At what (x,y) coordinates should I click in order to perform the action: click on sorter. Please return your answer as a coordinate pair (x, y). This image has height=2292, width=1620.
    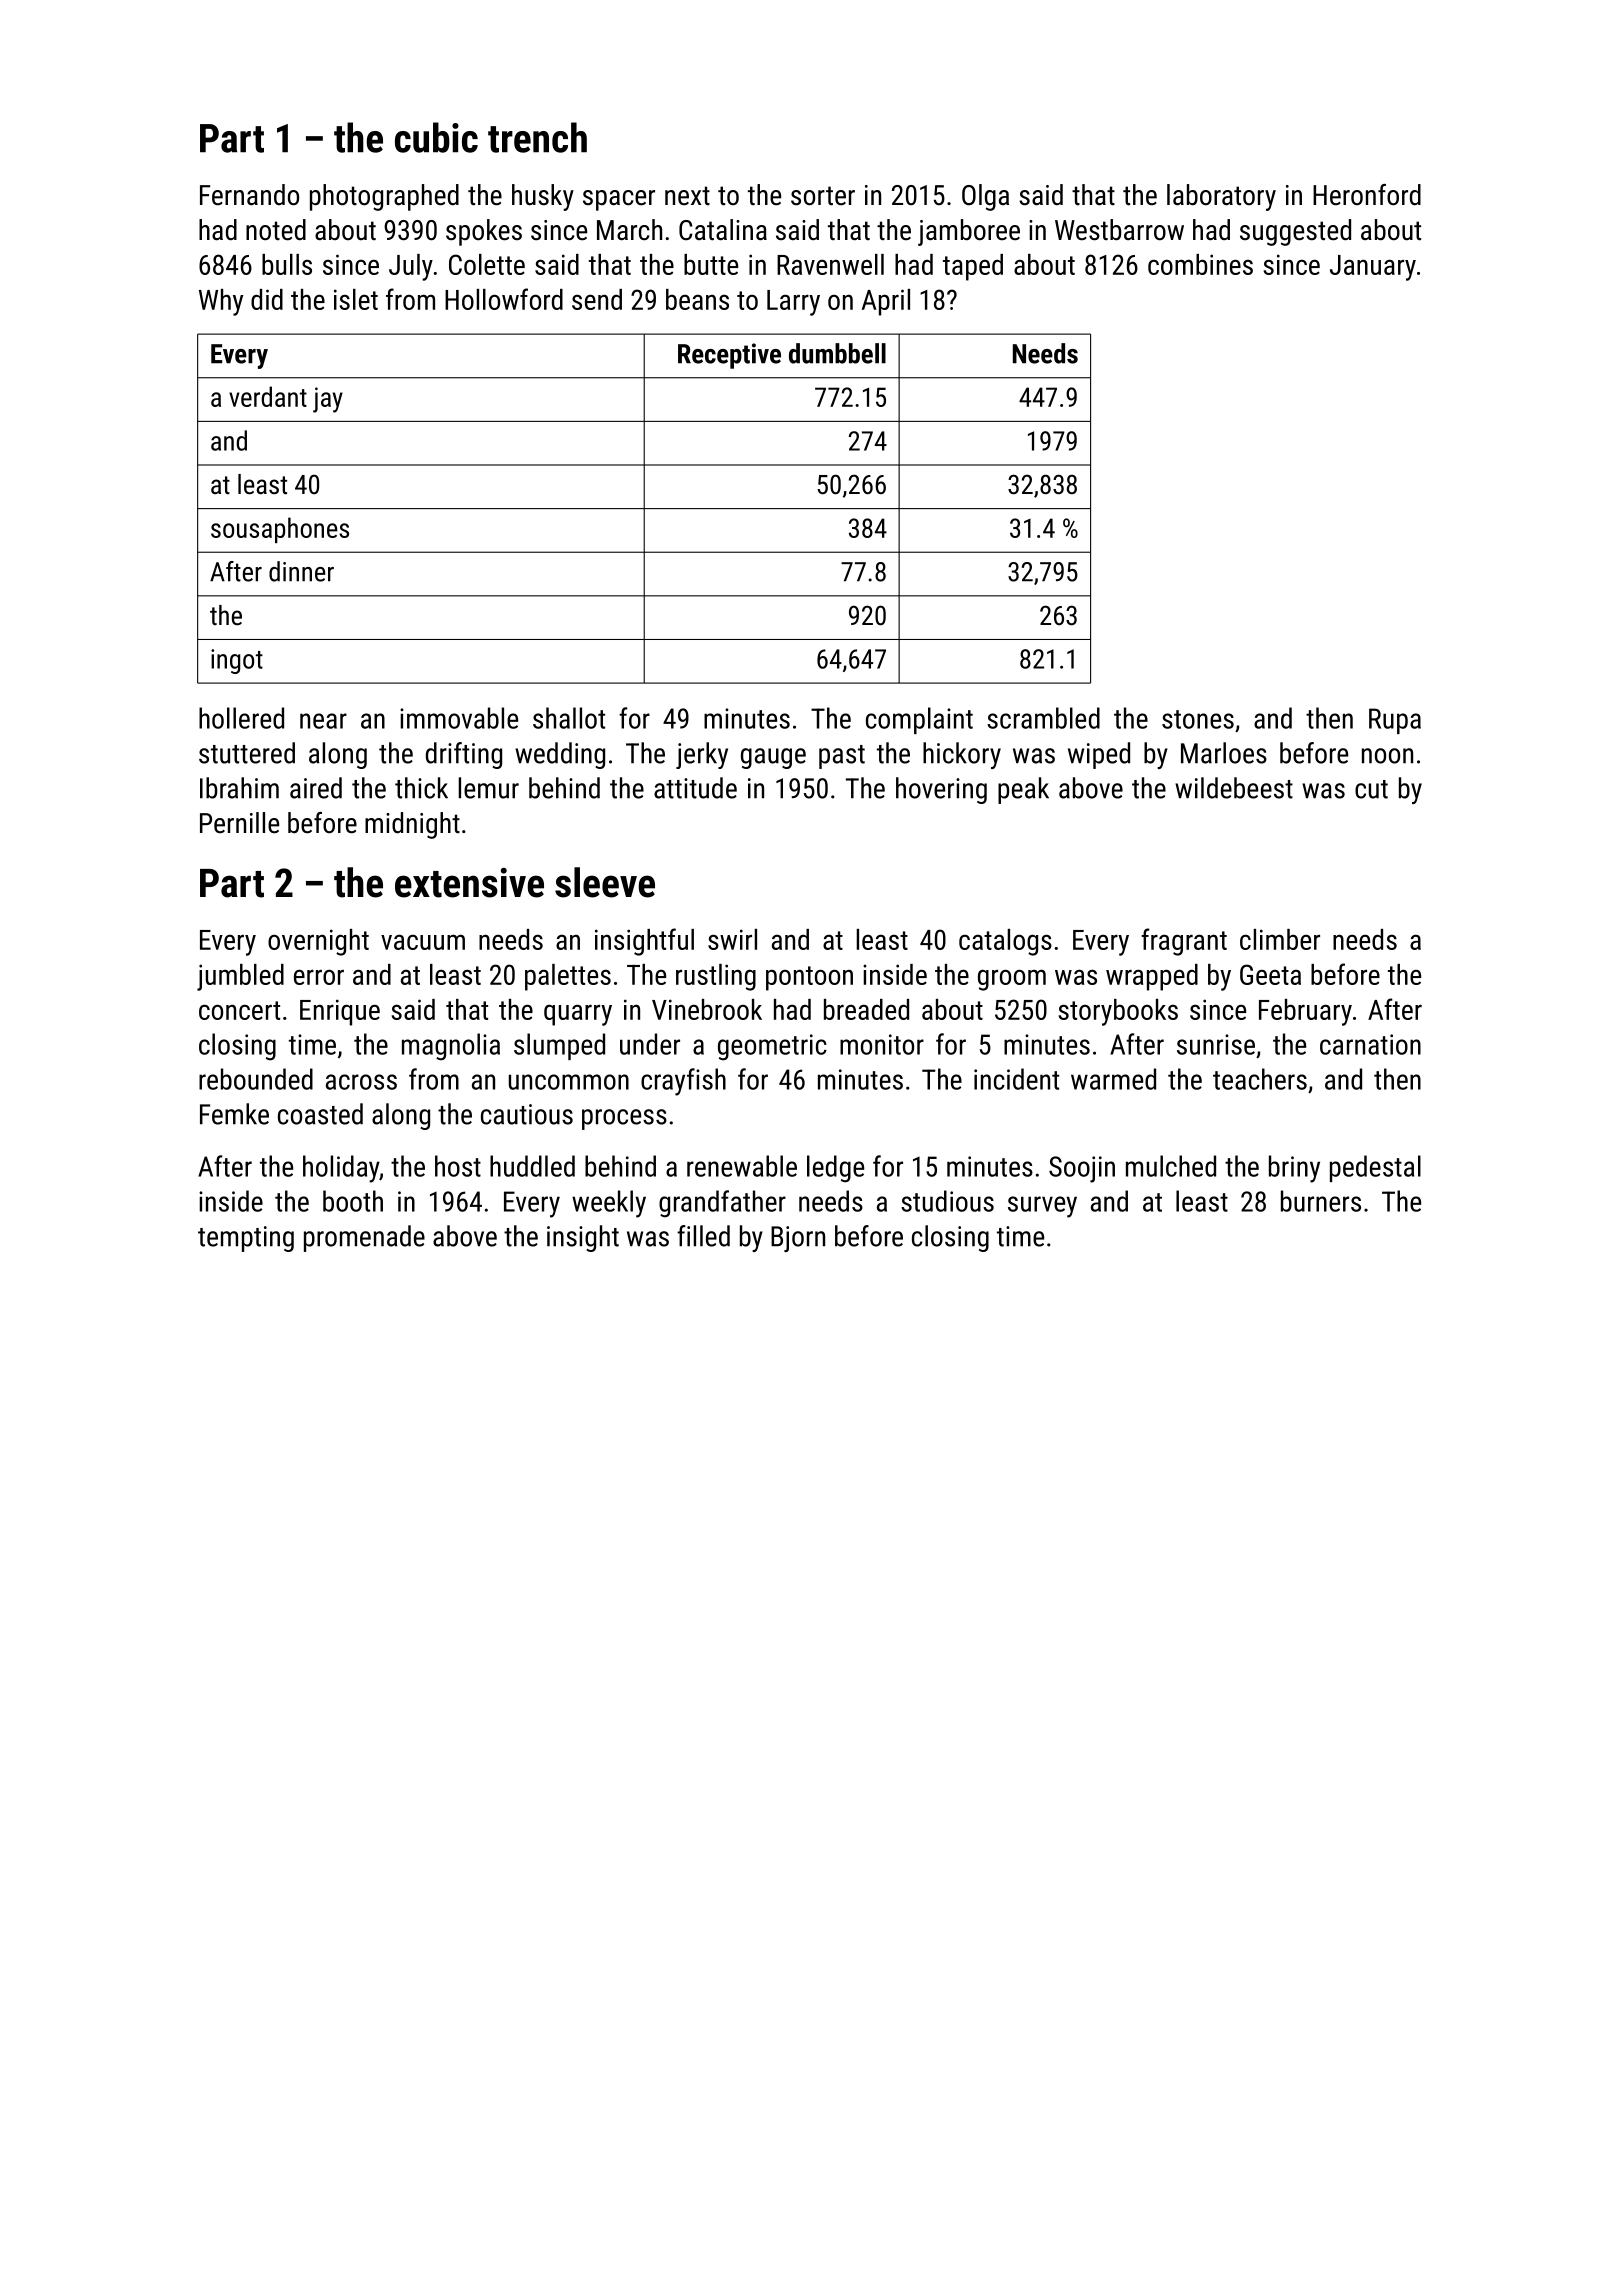
    Looking at the image, I should click on (823, 196).
